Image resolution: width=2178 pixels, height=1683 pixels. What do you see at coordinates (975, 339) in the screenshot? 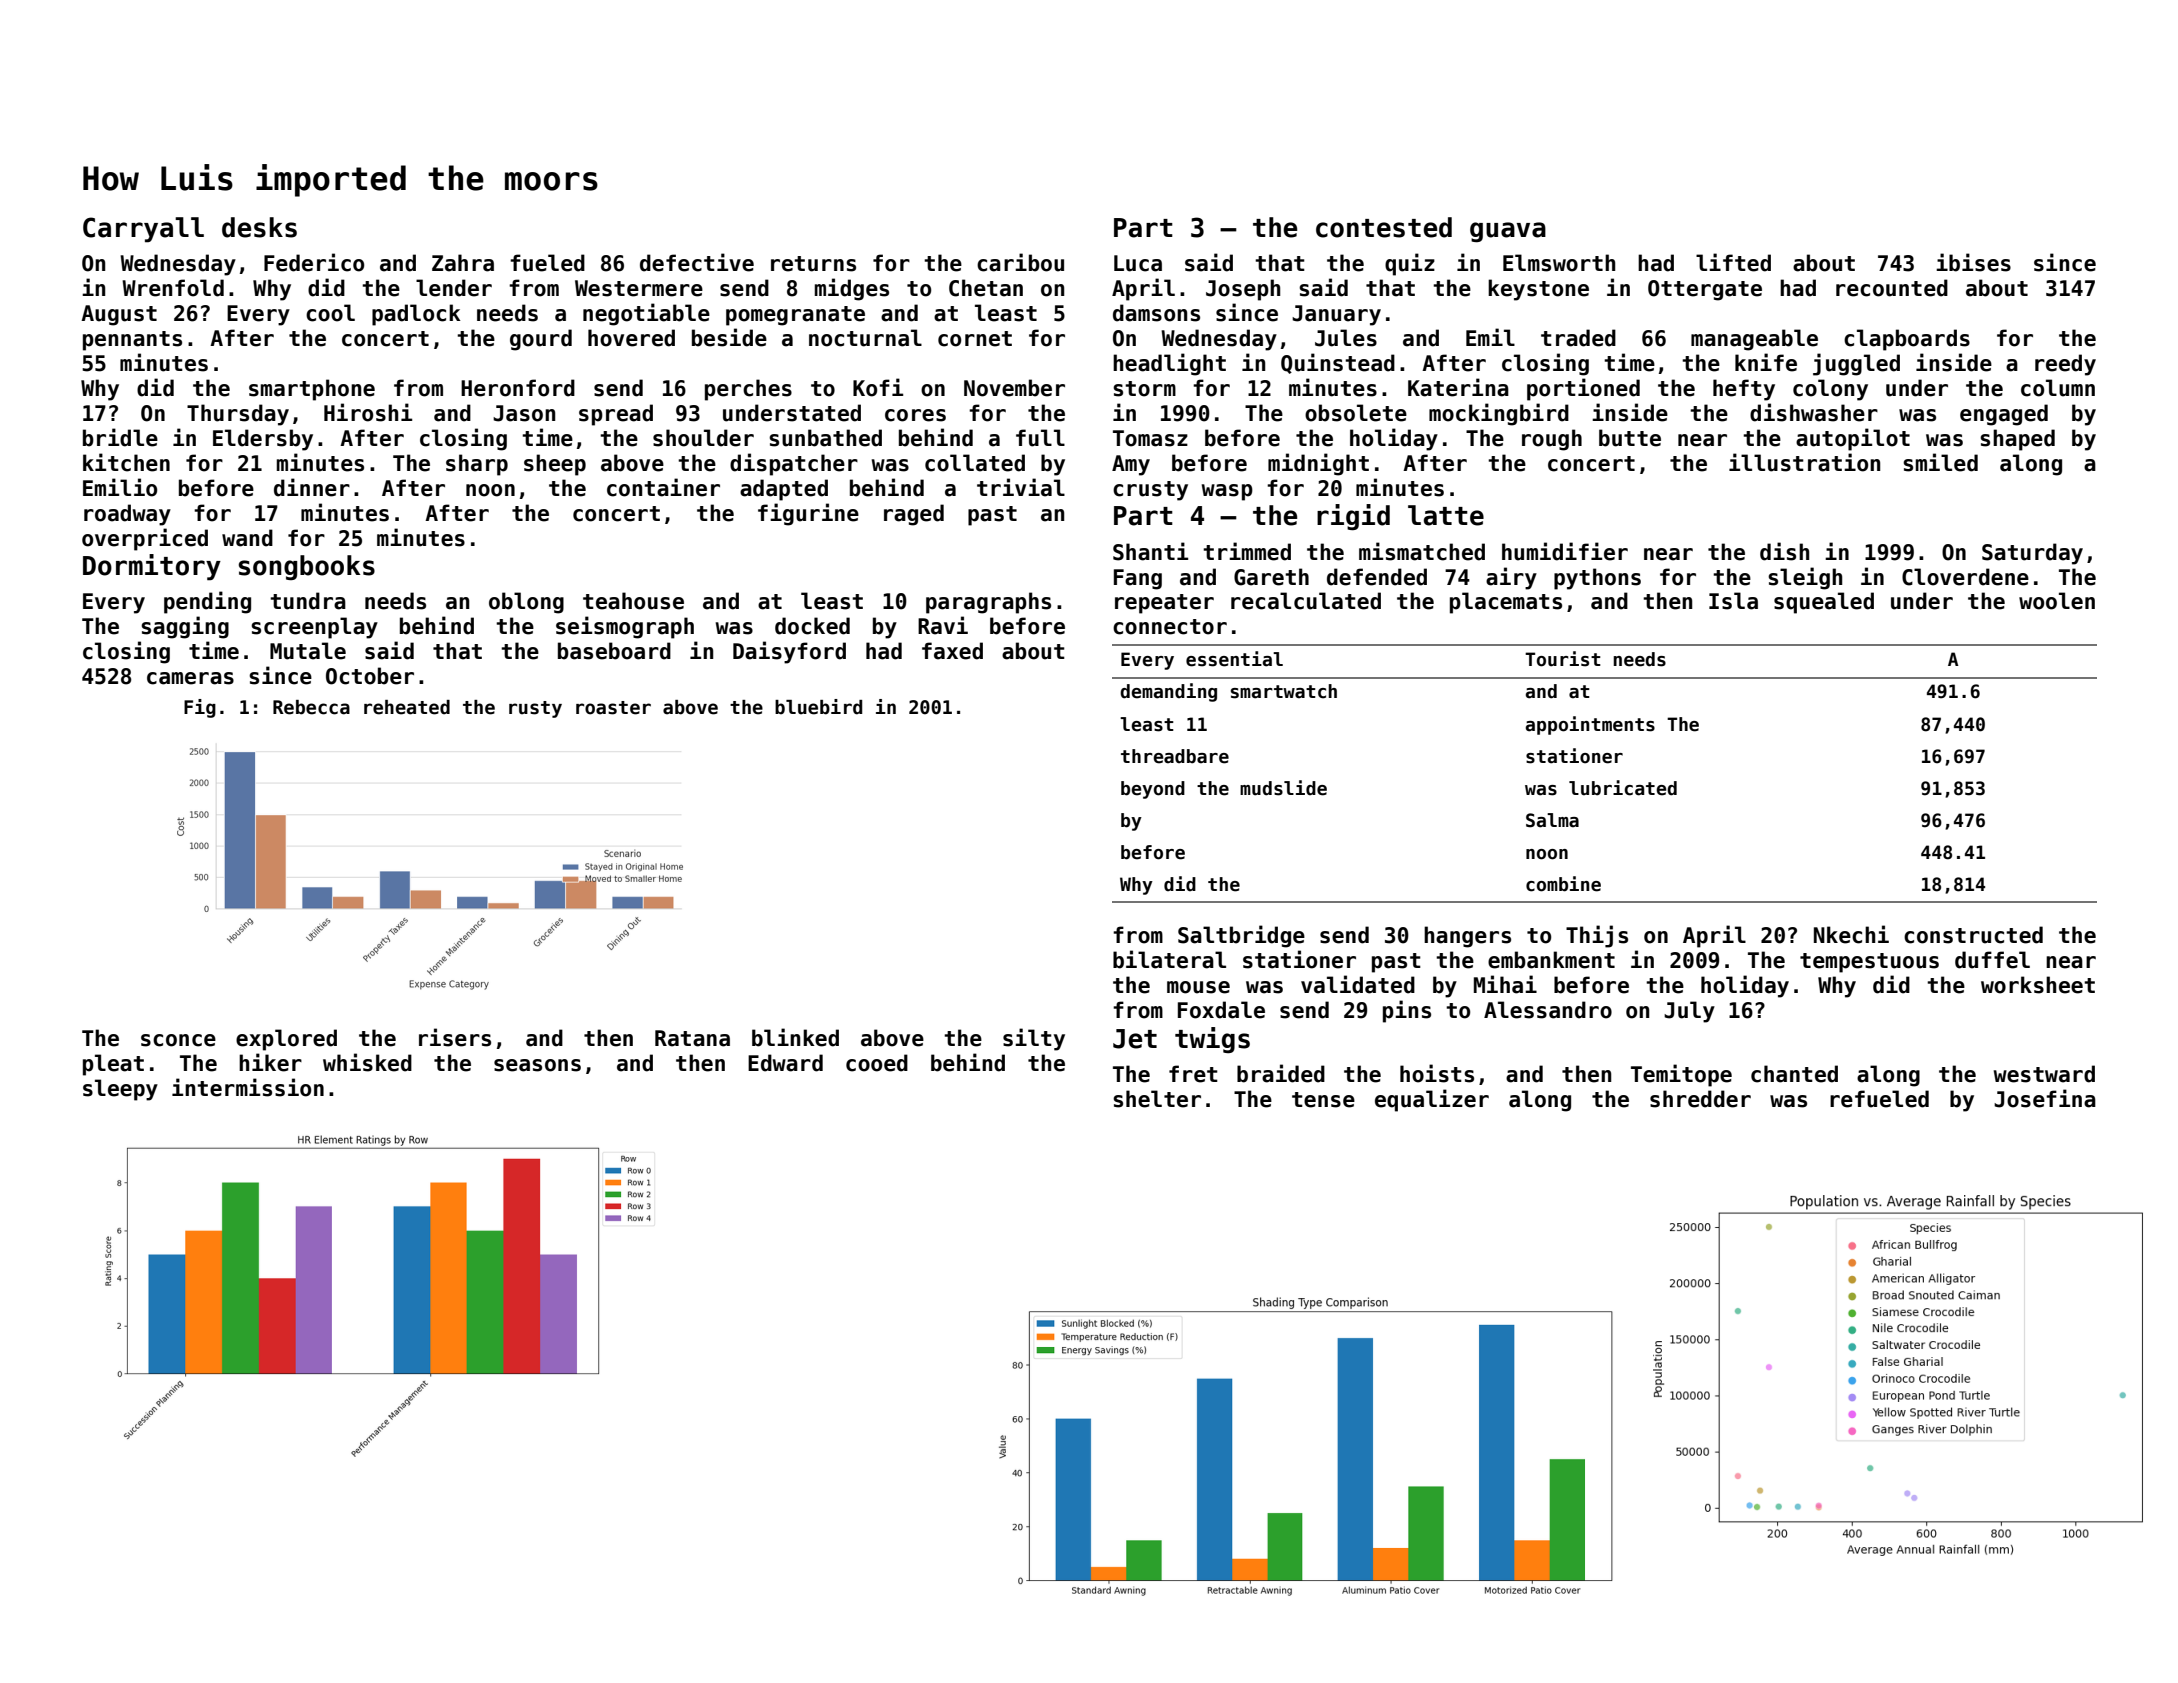
I see `cornet` at bounding box center [975, 339].
